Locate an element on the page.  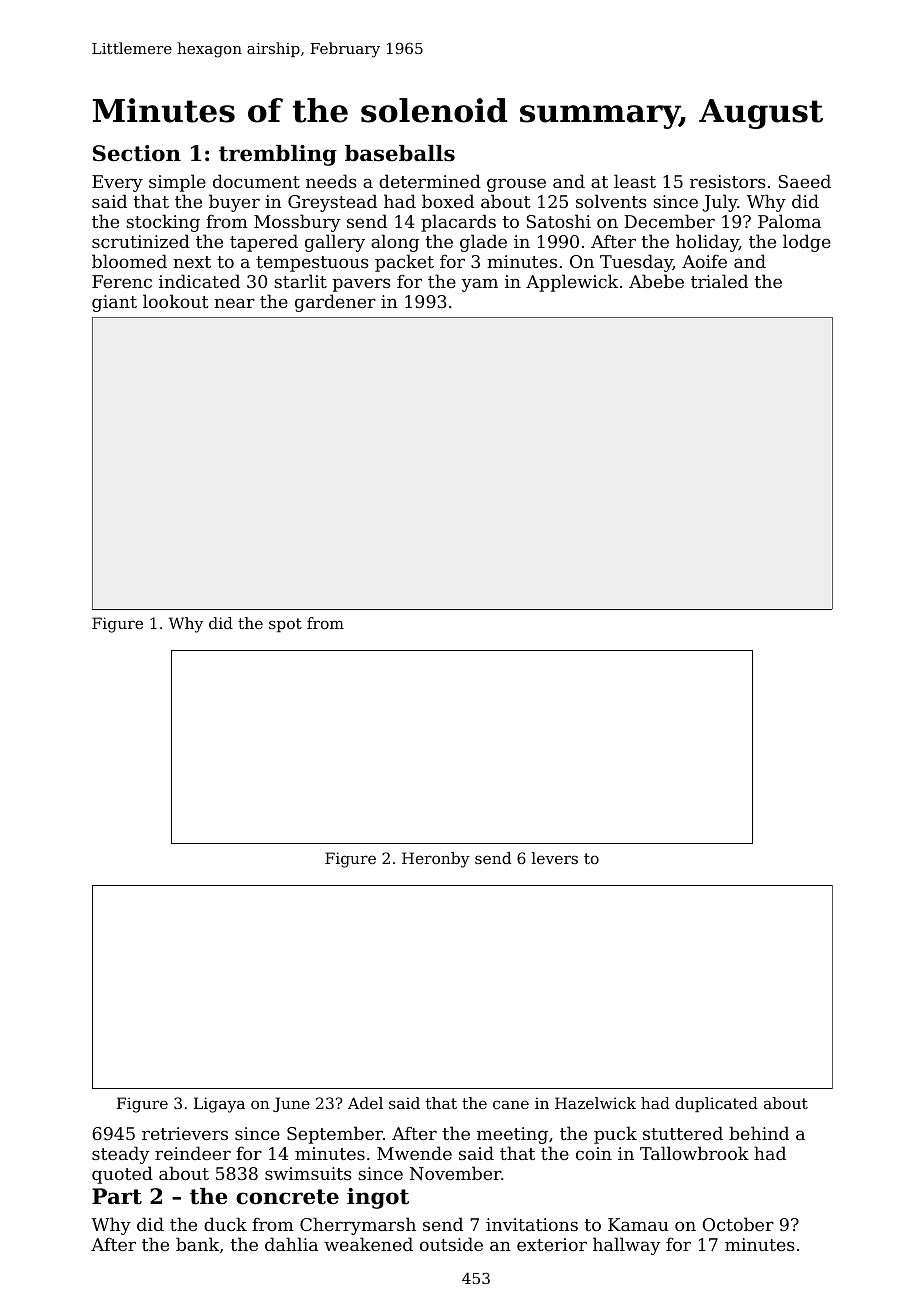
Applewick is located at coordinates (572, 283).
